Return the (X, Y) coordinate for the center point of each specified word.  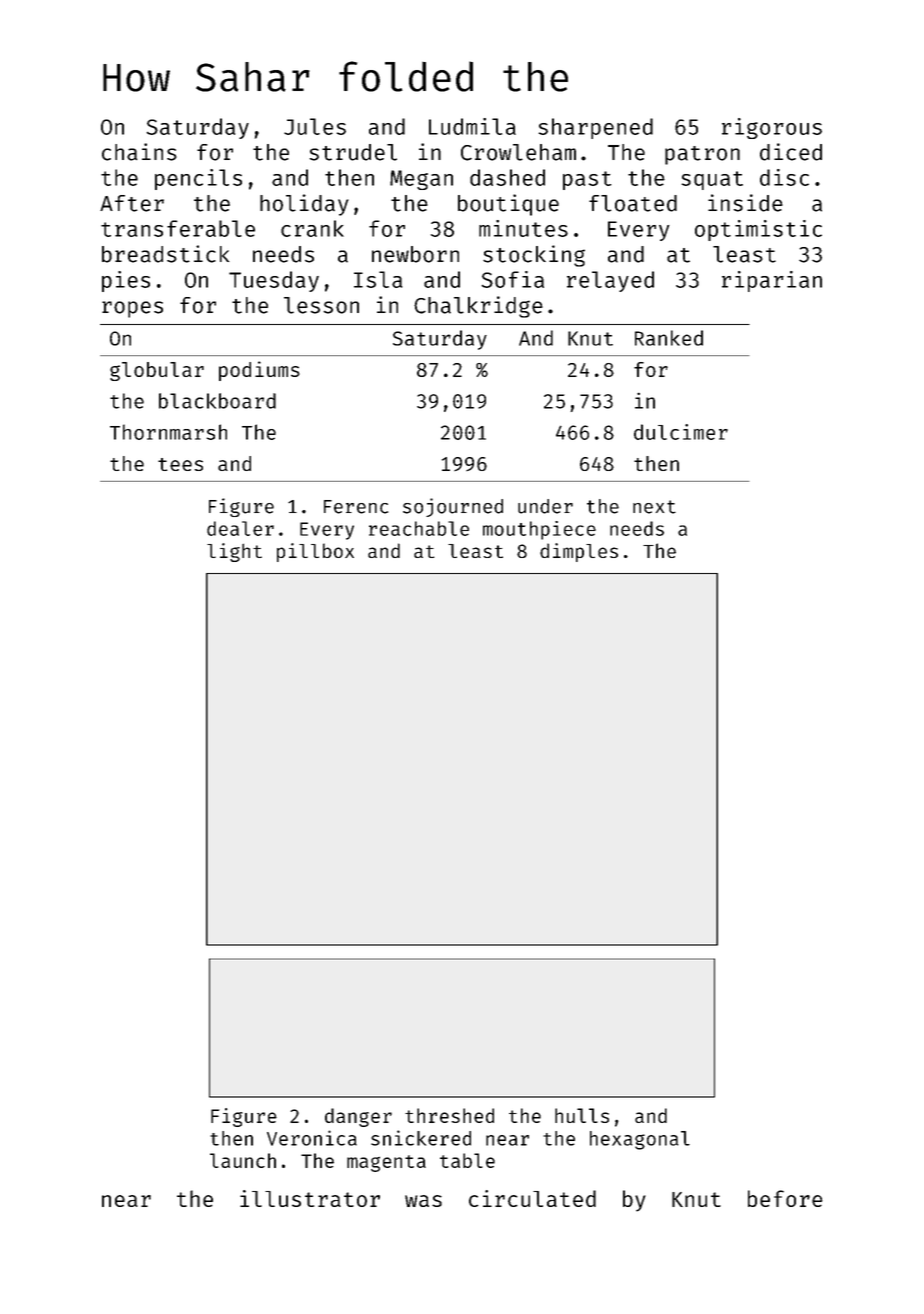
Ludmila (472, 126)
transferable (178, 228)
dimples (579, 552)
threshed (449, 1115)
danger (358, 1117)
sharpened (595, 128)
